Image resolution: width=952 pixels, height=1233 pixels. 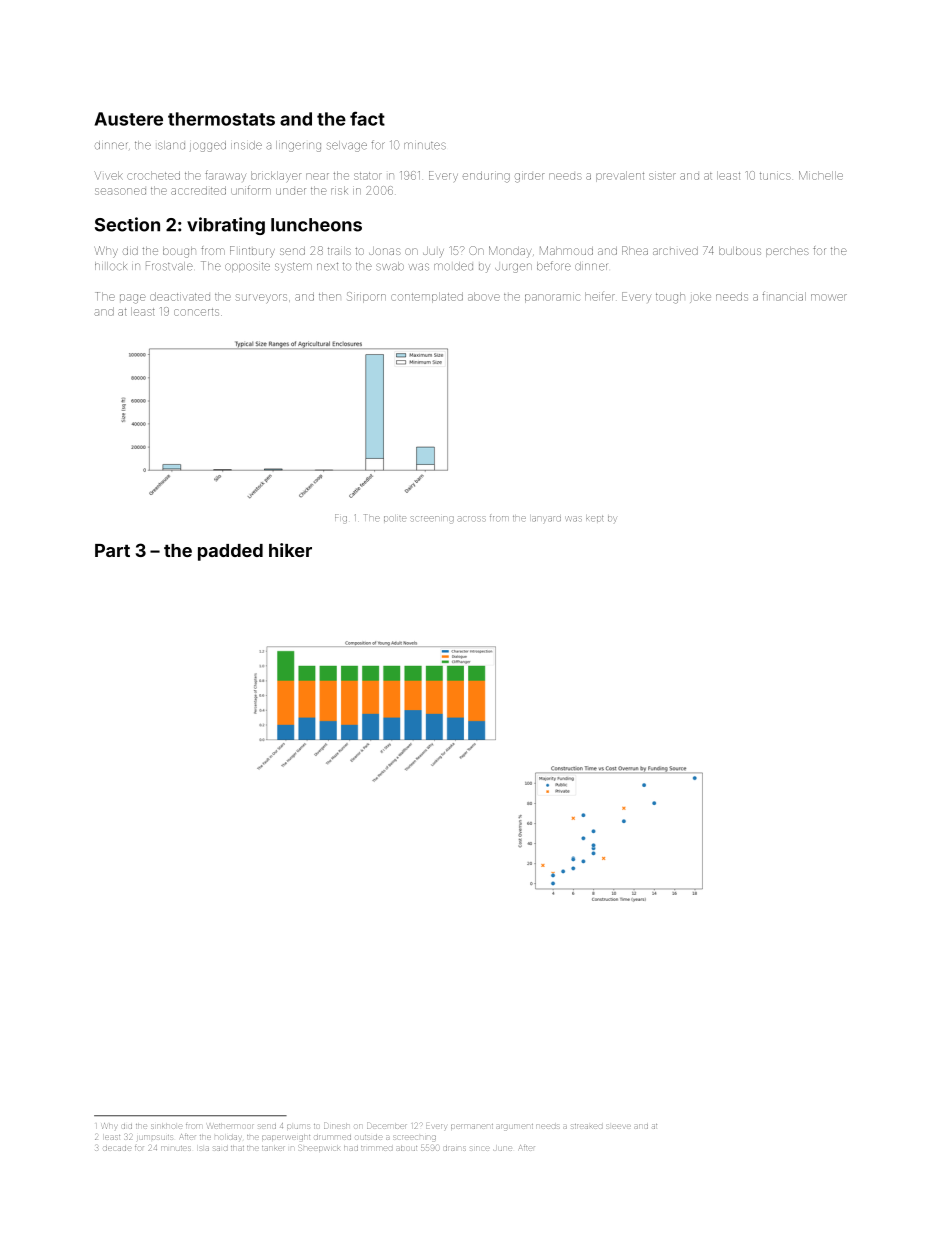 I want to click on kept, so click(x=594, y=519).
